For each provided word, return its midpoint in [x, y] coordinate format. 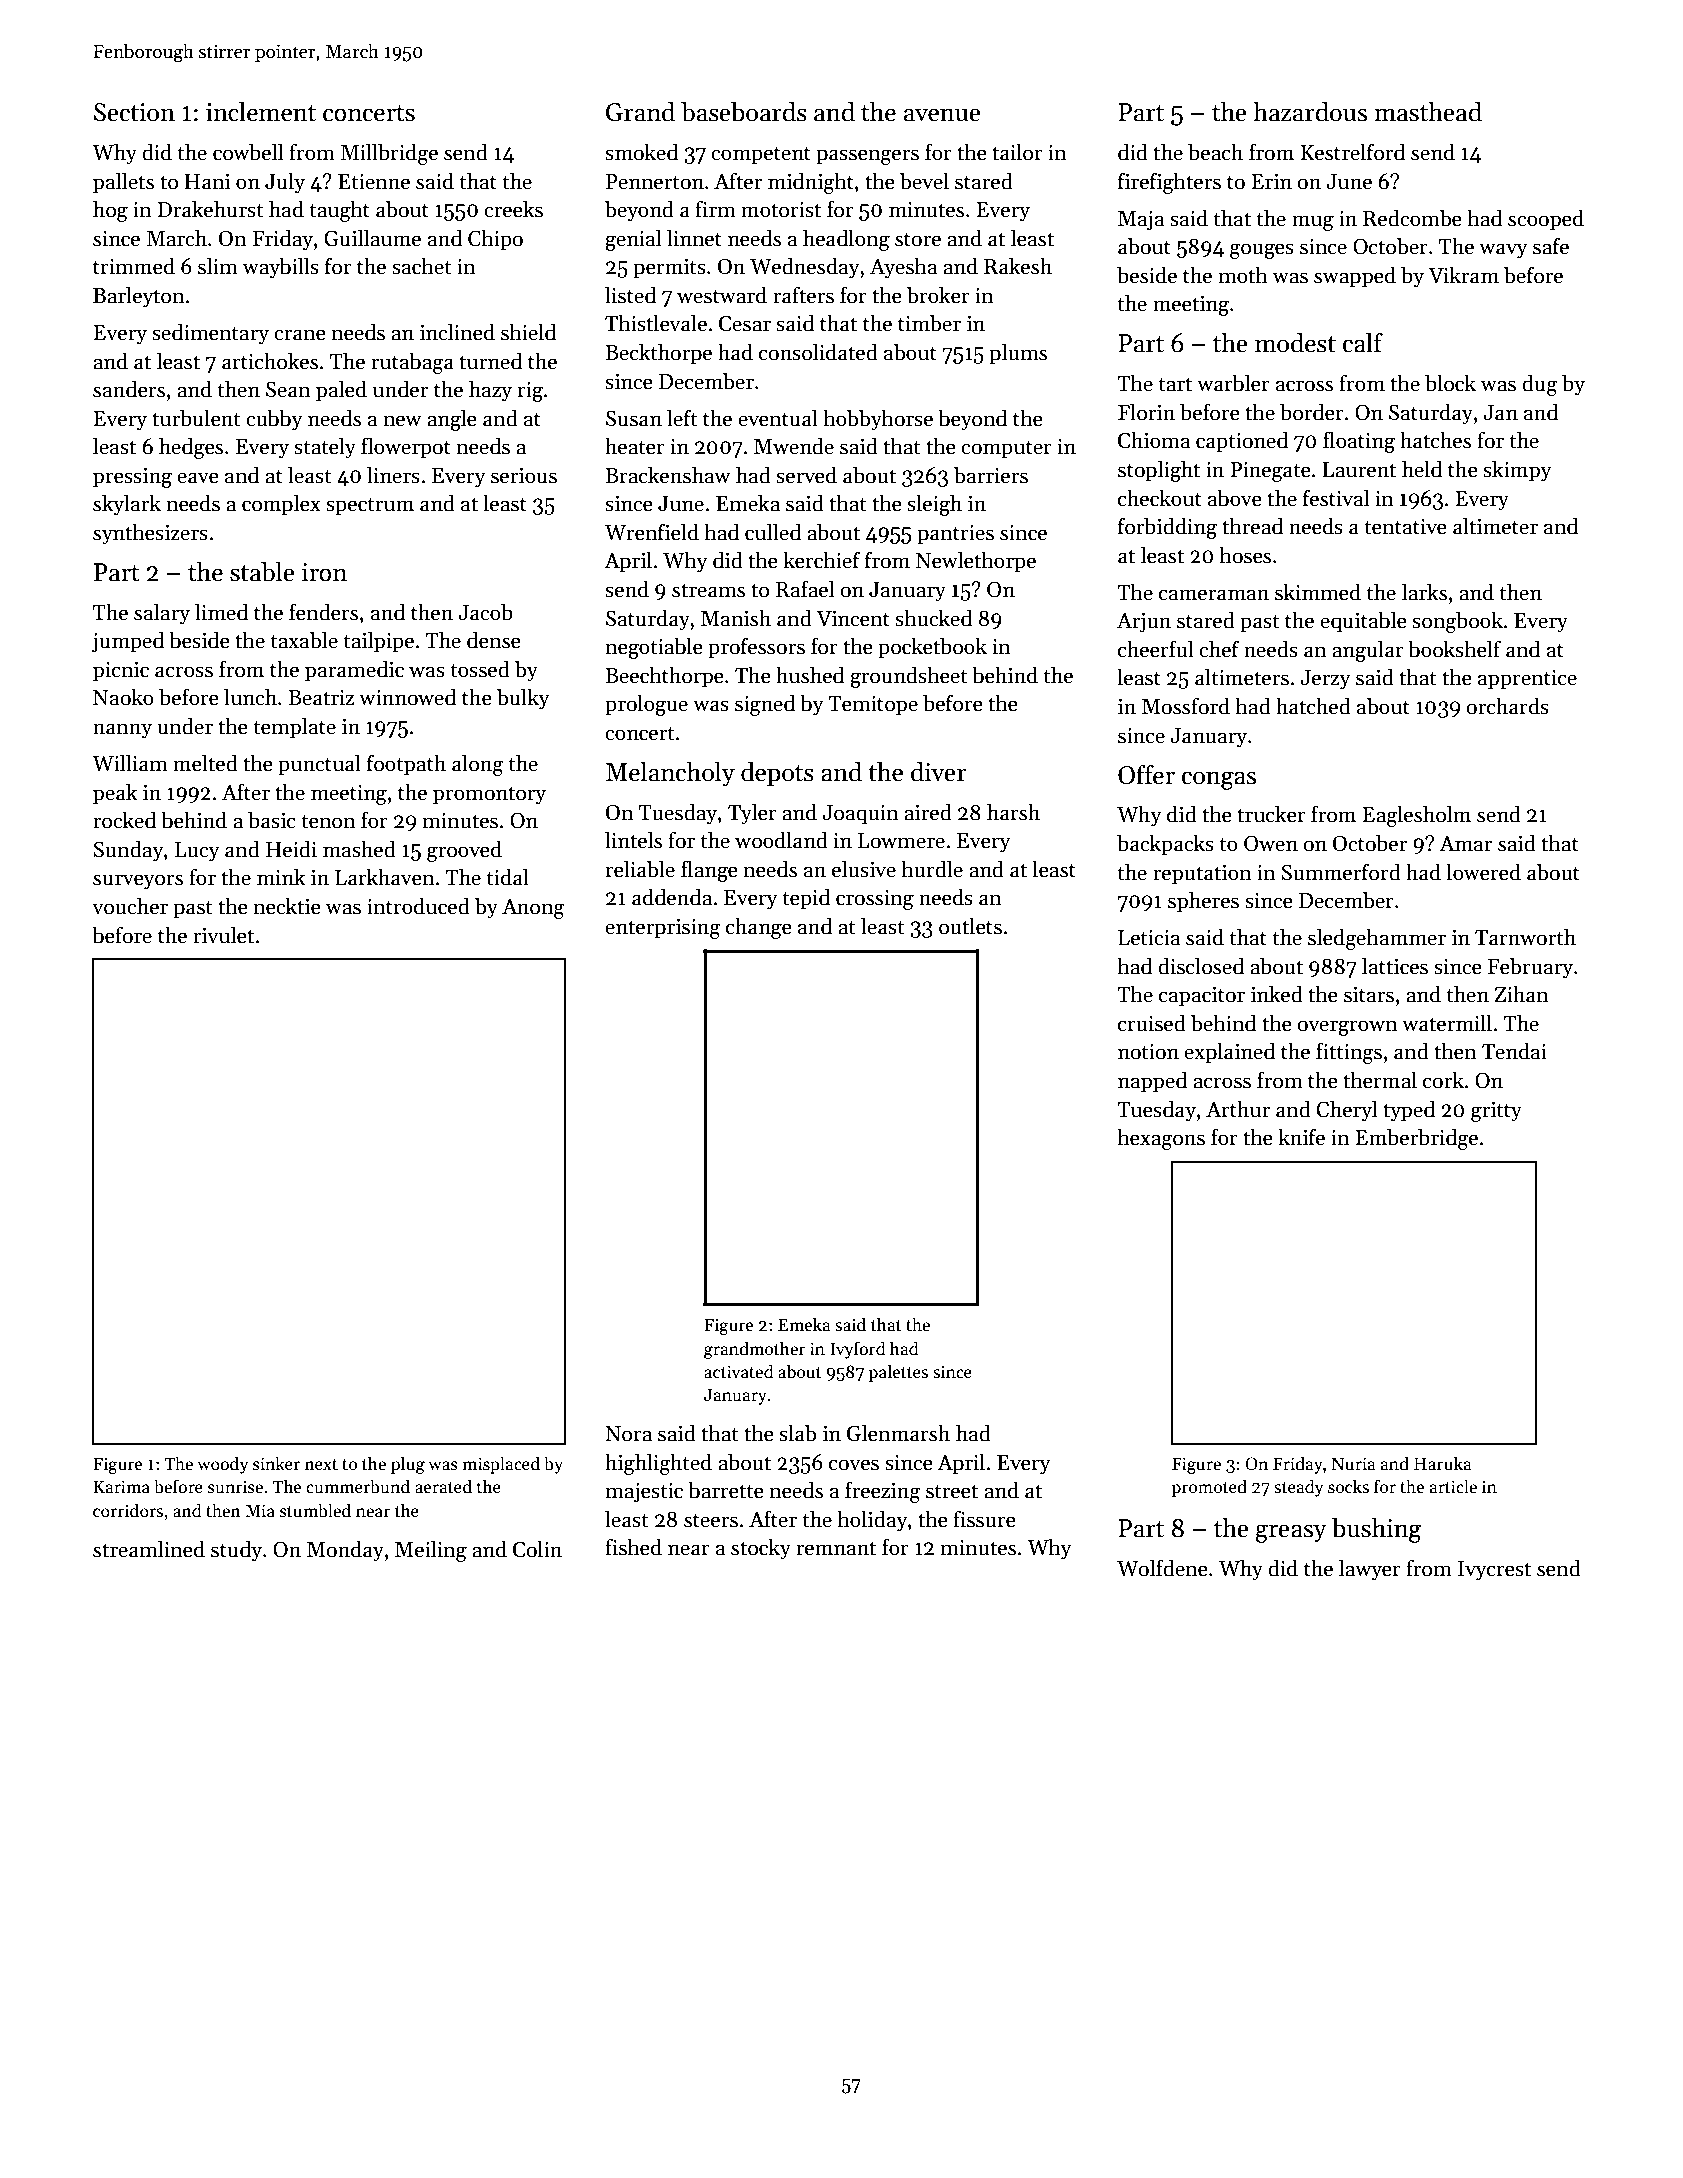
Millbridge [389, 154]
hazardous [1310, 111]
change [759, 928]
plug [408, 1465]
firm [715, 208]
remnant [836, 1548]
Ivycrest [1494, 1571]
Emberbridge [1416, 1139]
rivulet [223, 935]
